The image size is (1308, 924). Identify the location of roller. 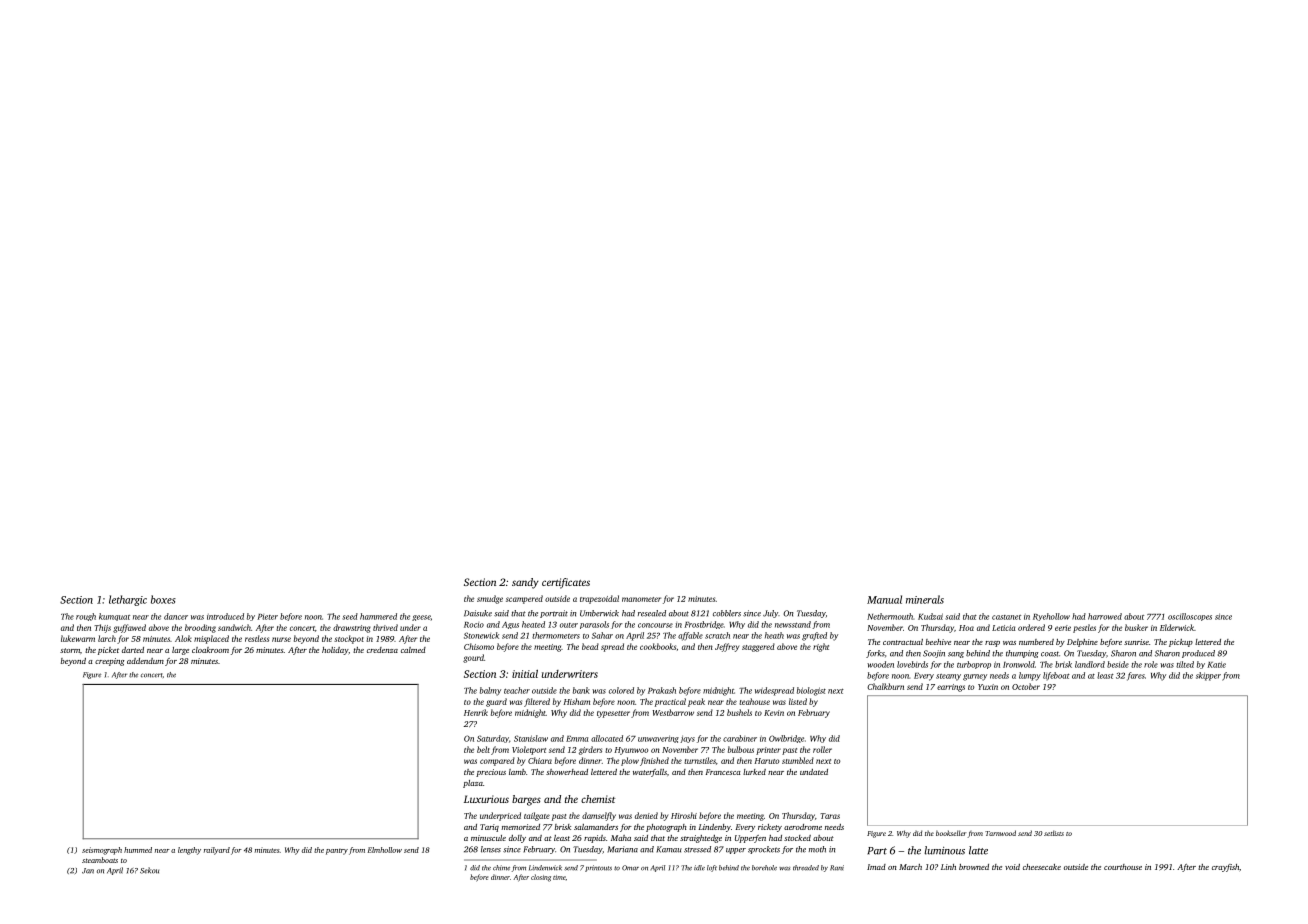
(822, 749).
